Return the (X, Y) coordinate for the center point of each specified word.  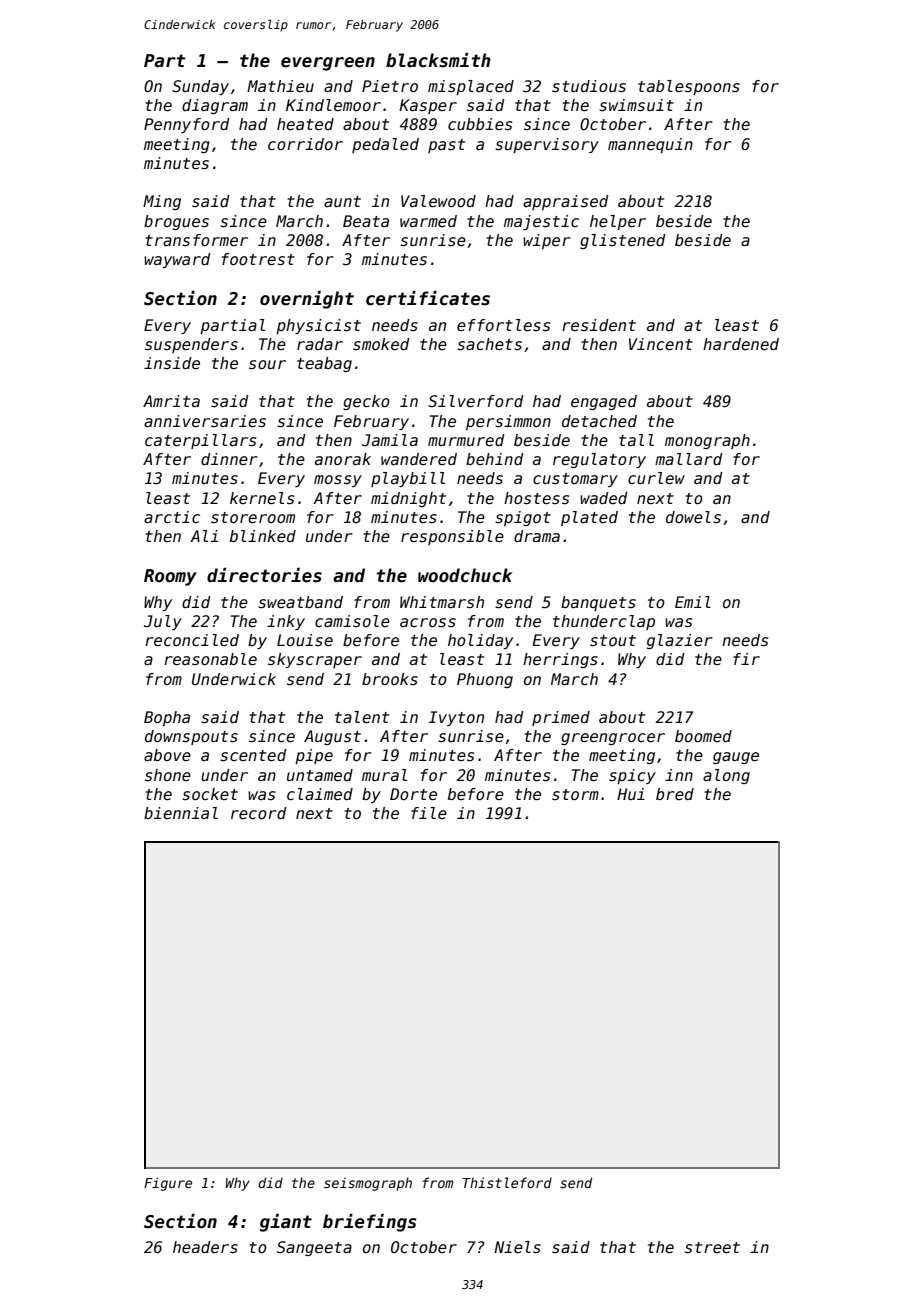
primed (561, 718)
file (429, 813)
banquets (598, 603)
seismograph (368, 1184)
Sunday (200, 87)
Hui (631, 794)
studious (589, 86)
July (163, 622)
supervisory (547, 145)
